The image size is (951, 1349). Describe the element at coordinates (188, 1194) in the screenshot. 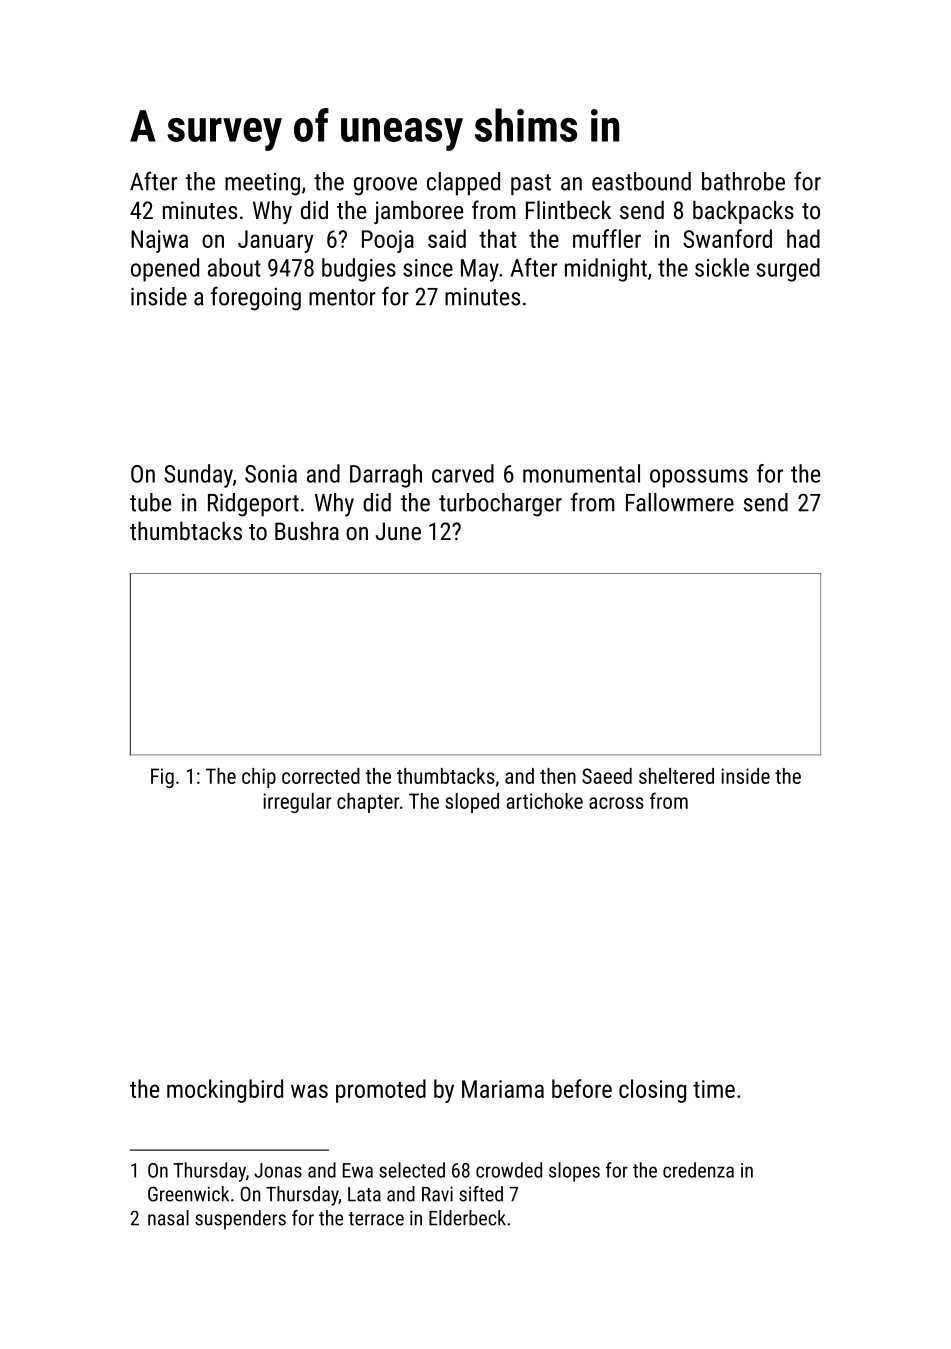

I see `Greenwick` at that location.
